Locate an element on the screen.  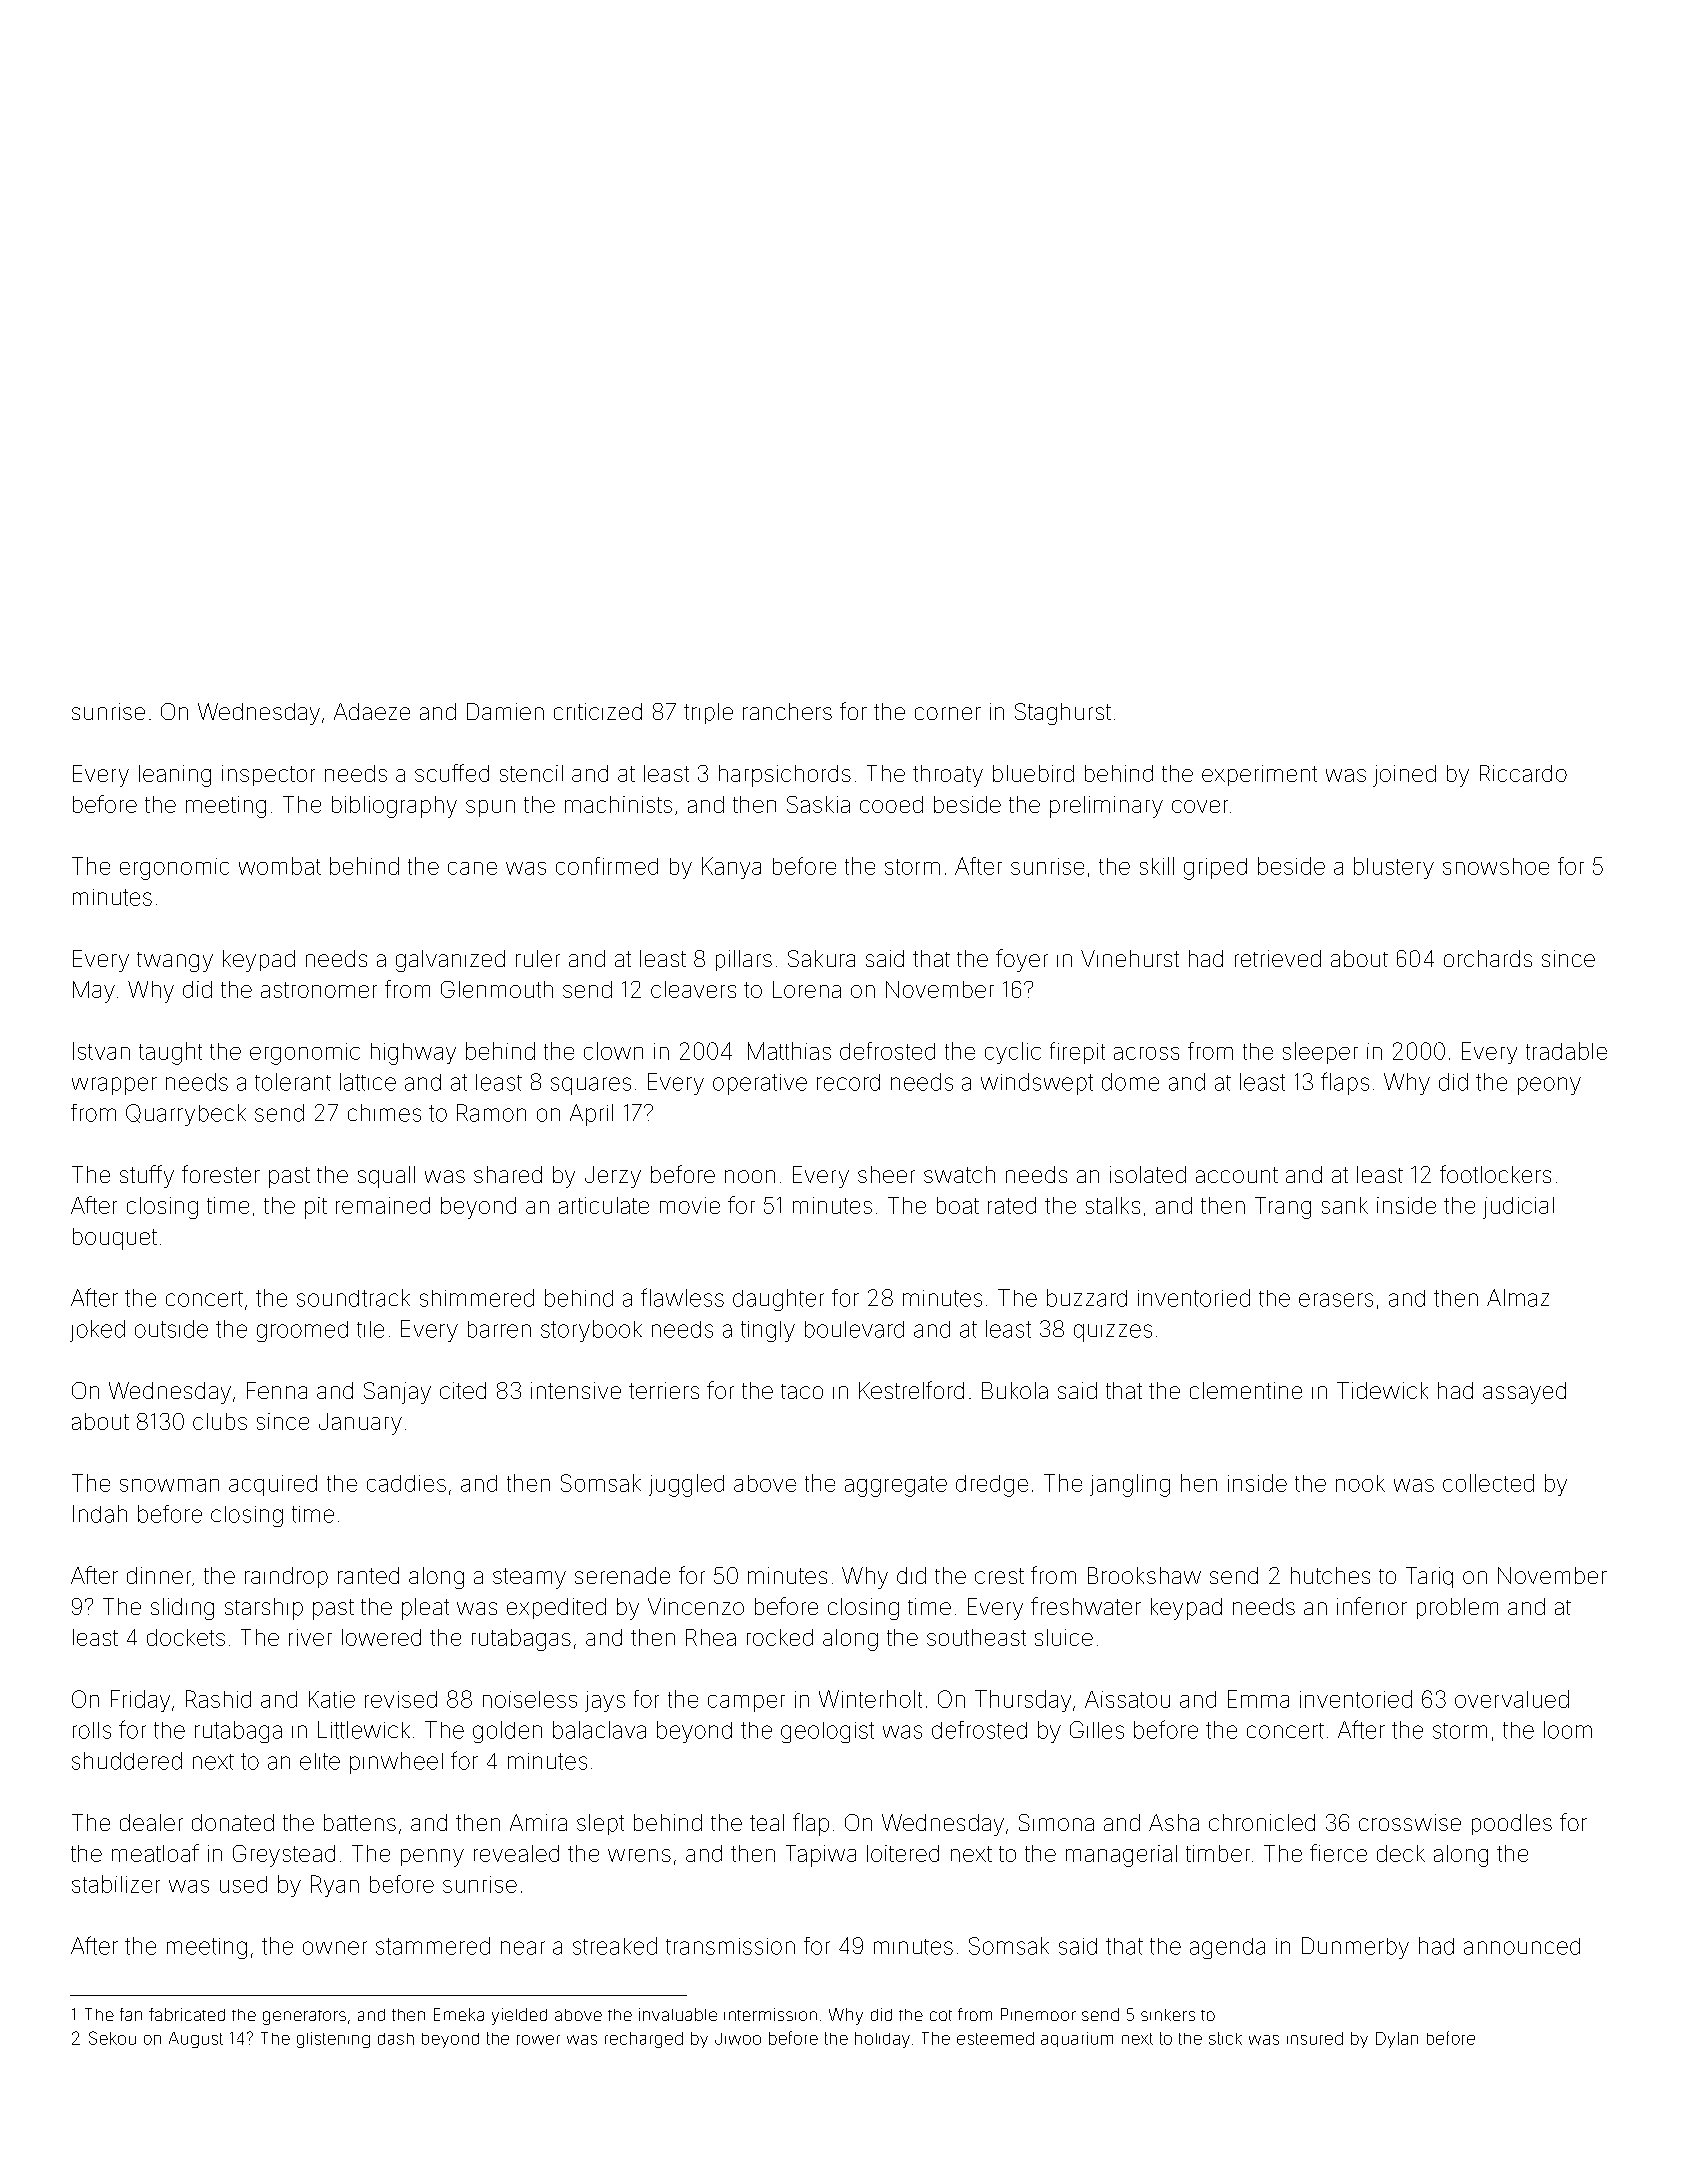
holiday is located at coordinates (882, 2040).
